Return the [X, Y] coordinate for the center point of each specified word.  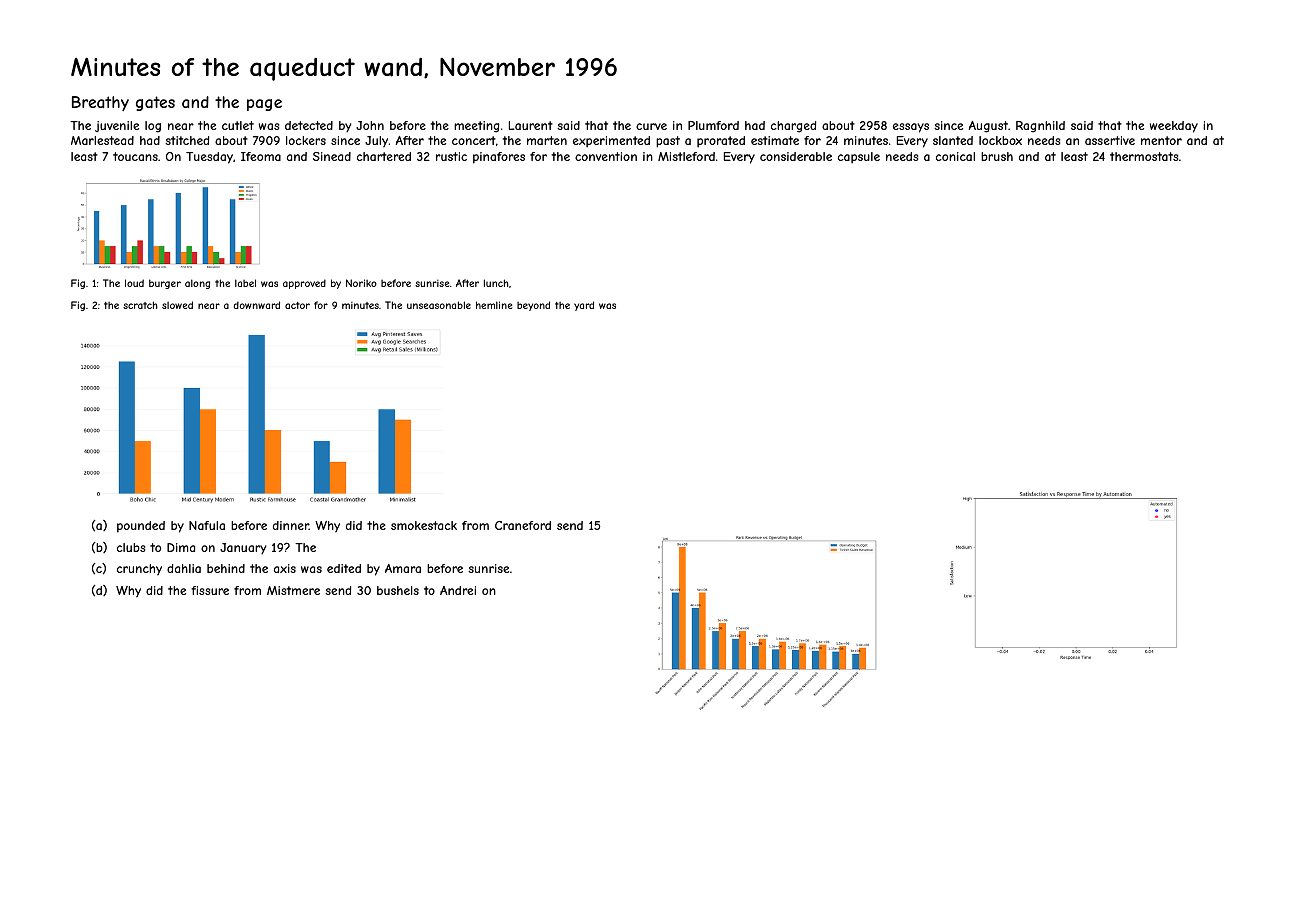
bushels [398, 590]
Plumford [713, 125]
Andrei [458, 590]
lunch [496, 283]
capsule [859, 157]
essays [911, 128]
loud [134, 283]
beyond [533, 306]
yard [584, 306]
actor [297, 305]
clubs [131, 547]
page [264, 105]
